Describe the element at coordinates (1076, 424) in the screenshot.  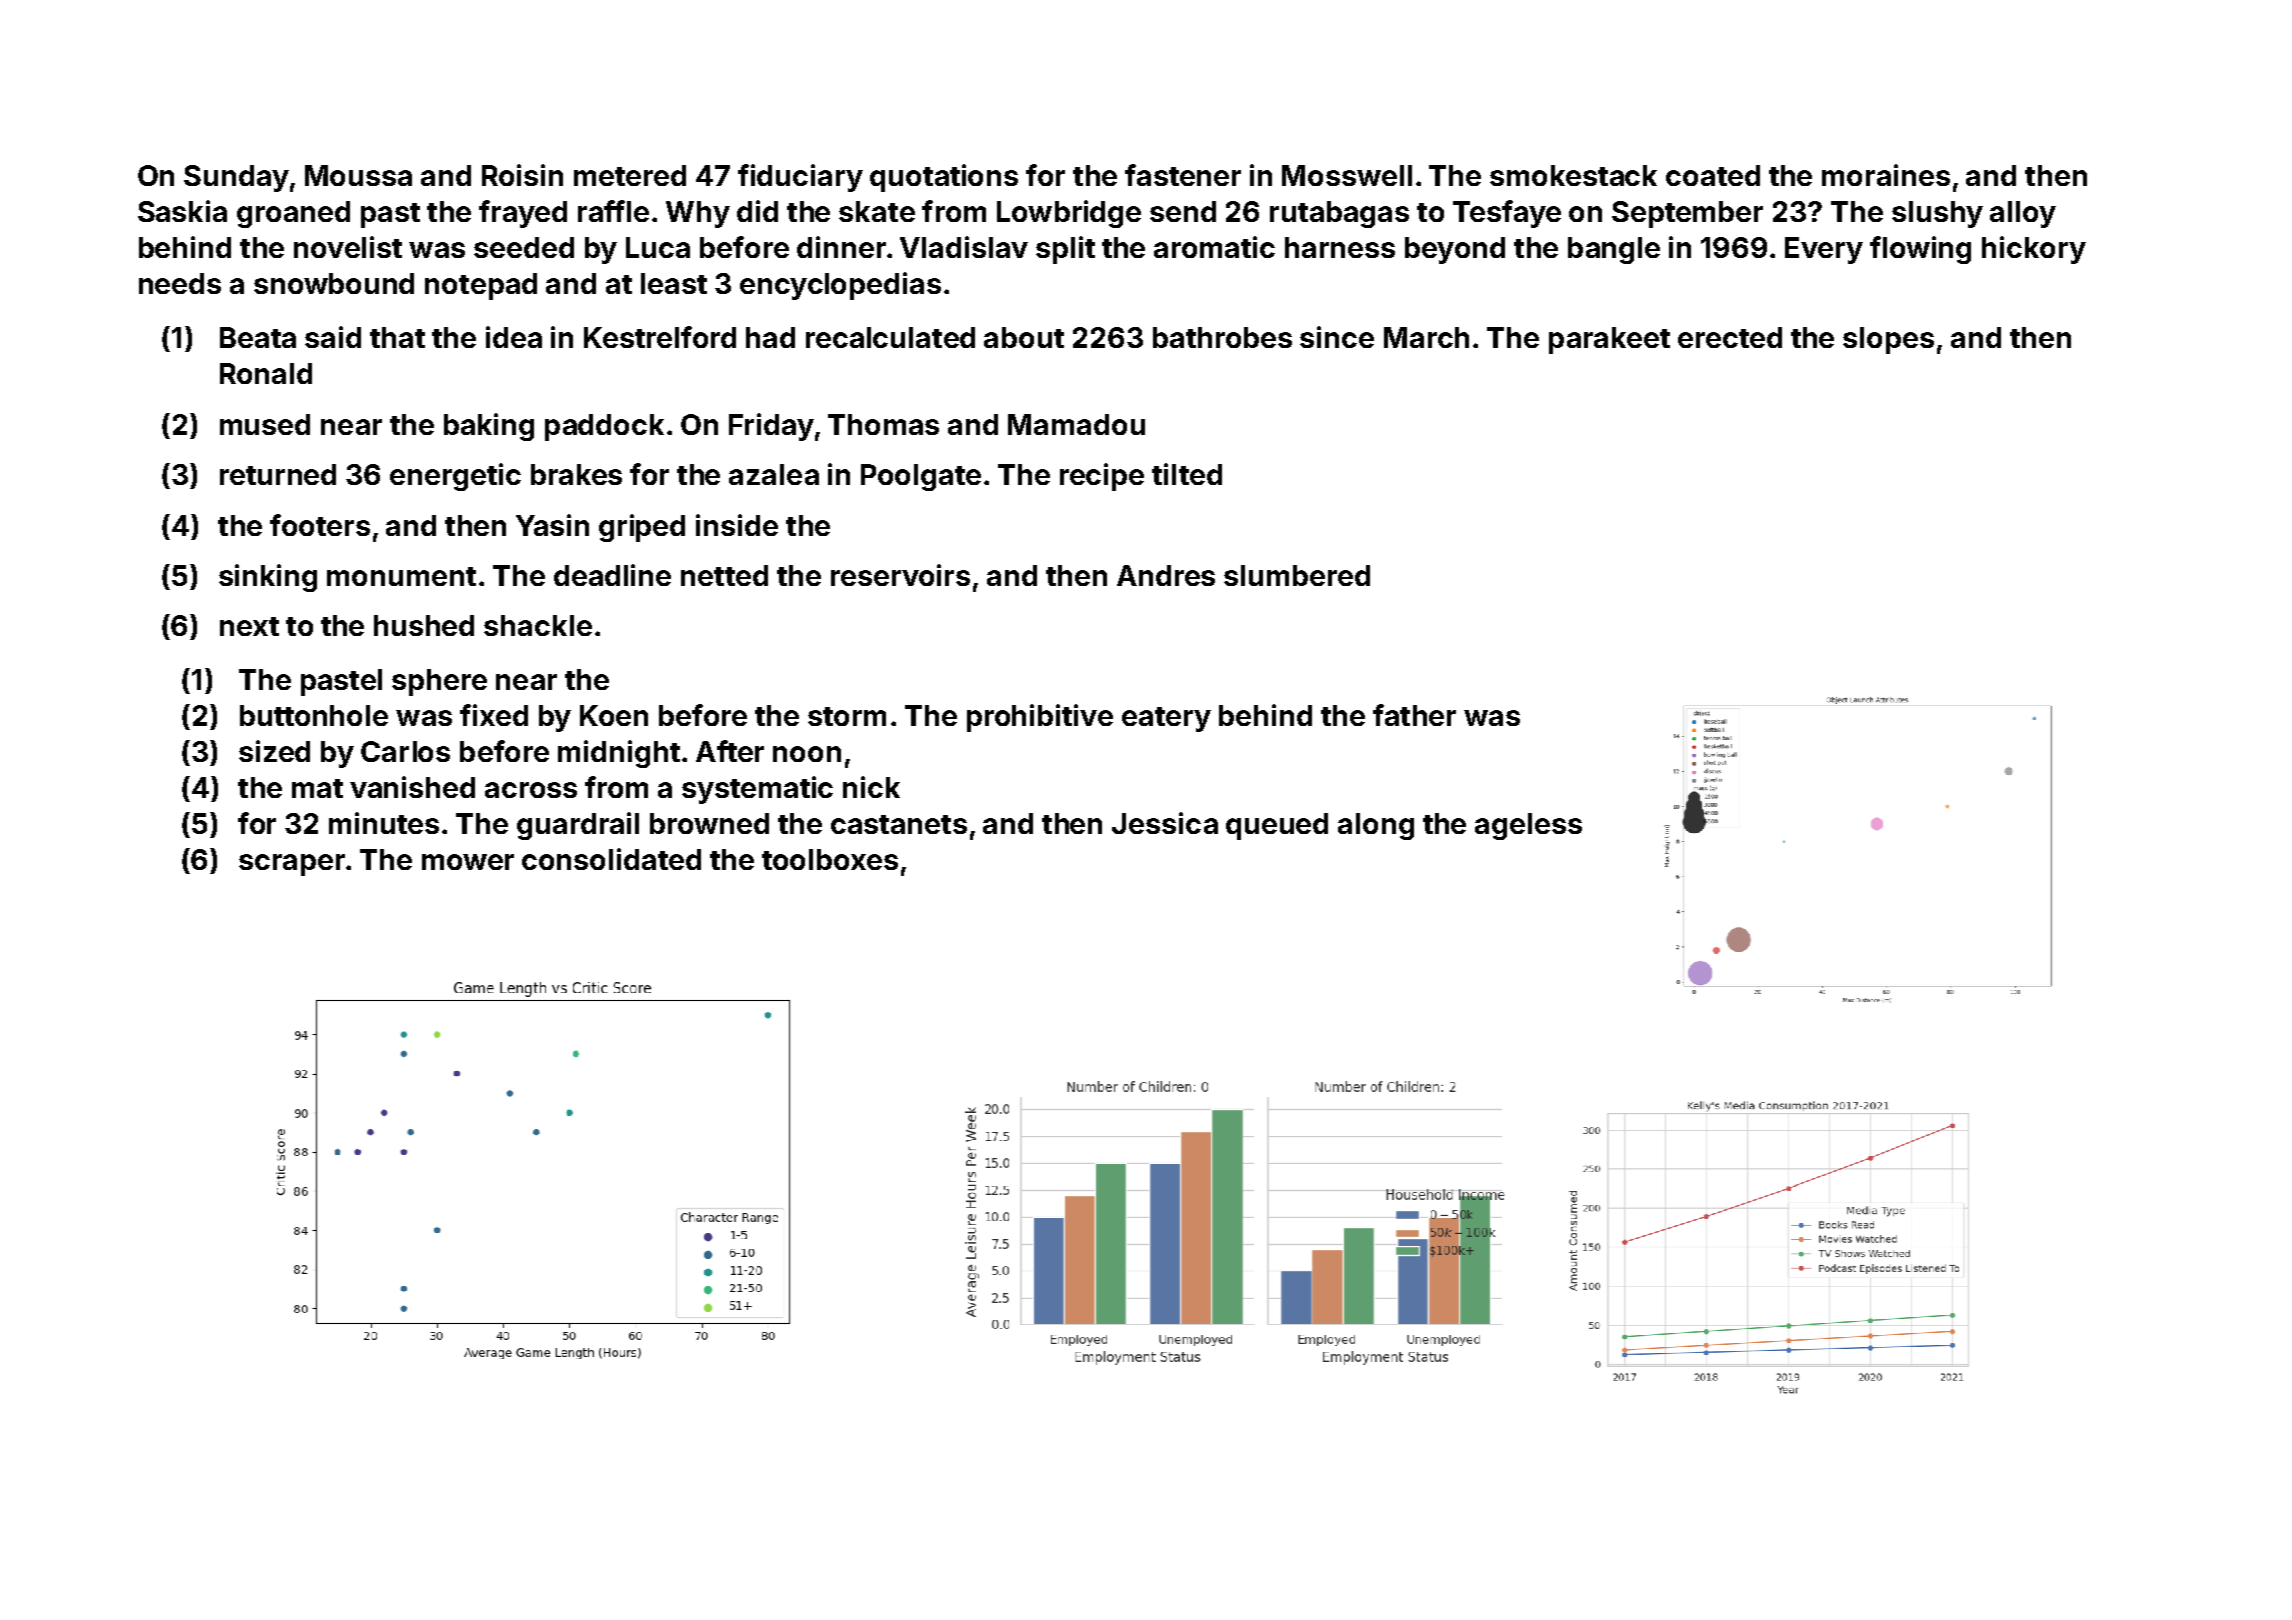
I see `Mamadou` at that location.
